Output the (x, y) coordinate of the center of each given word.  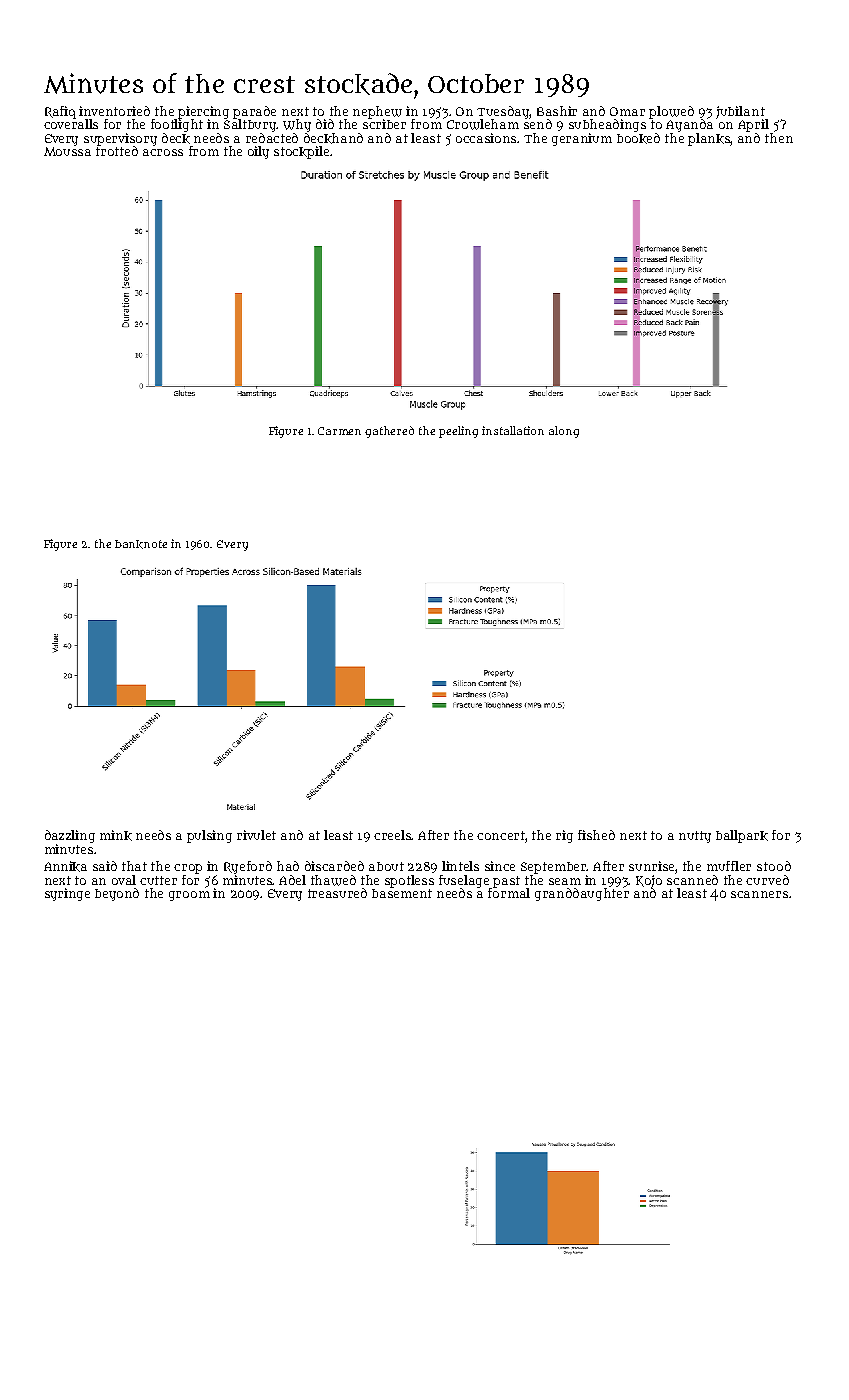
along (564, 432)
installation (513, 430)
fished (596, 835)
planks (709, 139)
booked (638, 138)
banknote (141, 544)
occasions (487, 138)
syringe (67, 894)
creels (393, 835)
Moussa (67, 151)
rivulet (256, 835)
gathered (389, 432)
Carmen (339, 431)
